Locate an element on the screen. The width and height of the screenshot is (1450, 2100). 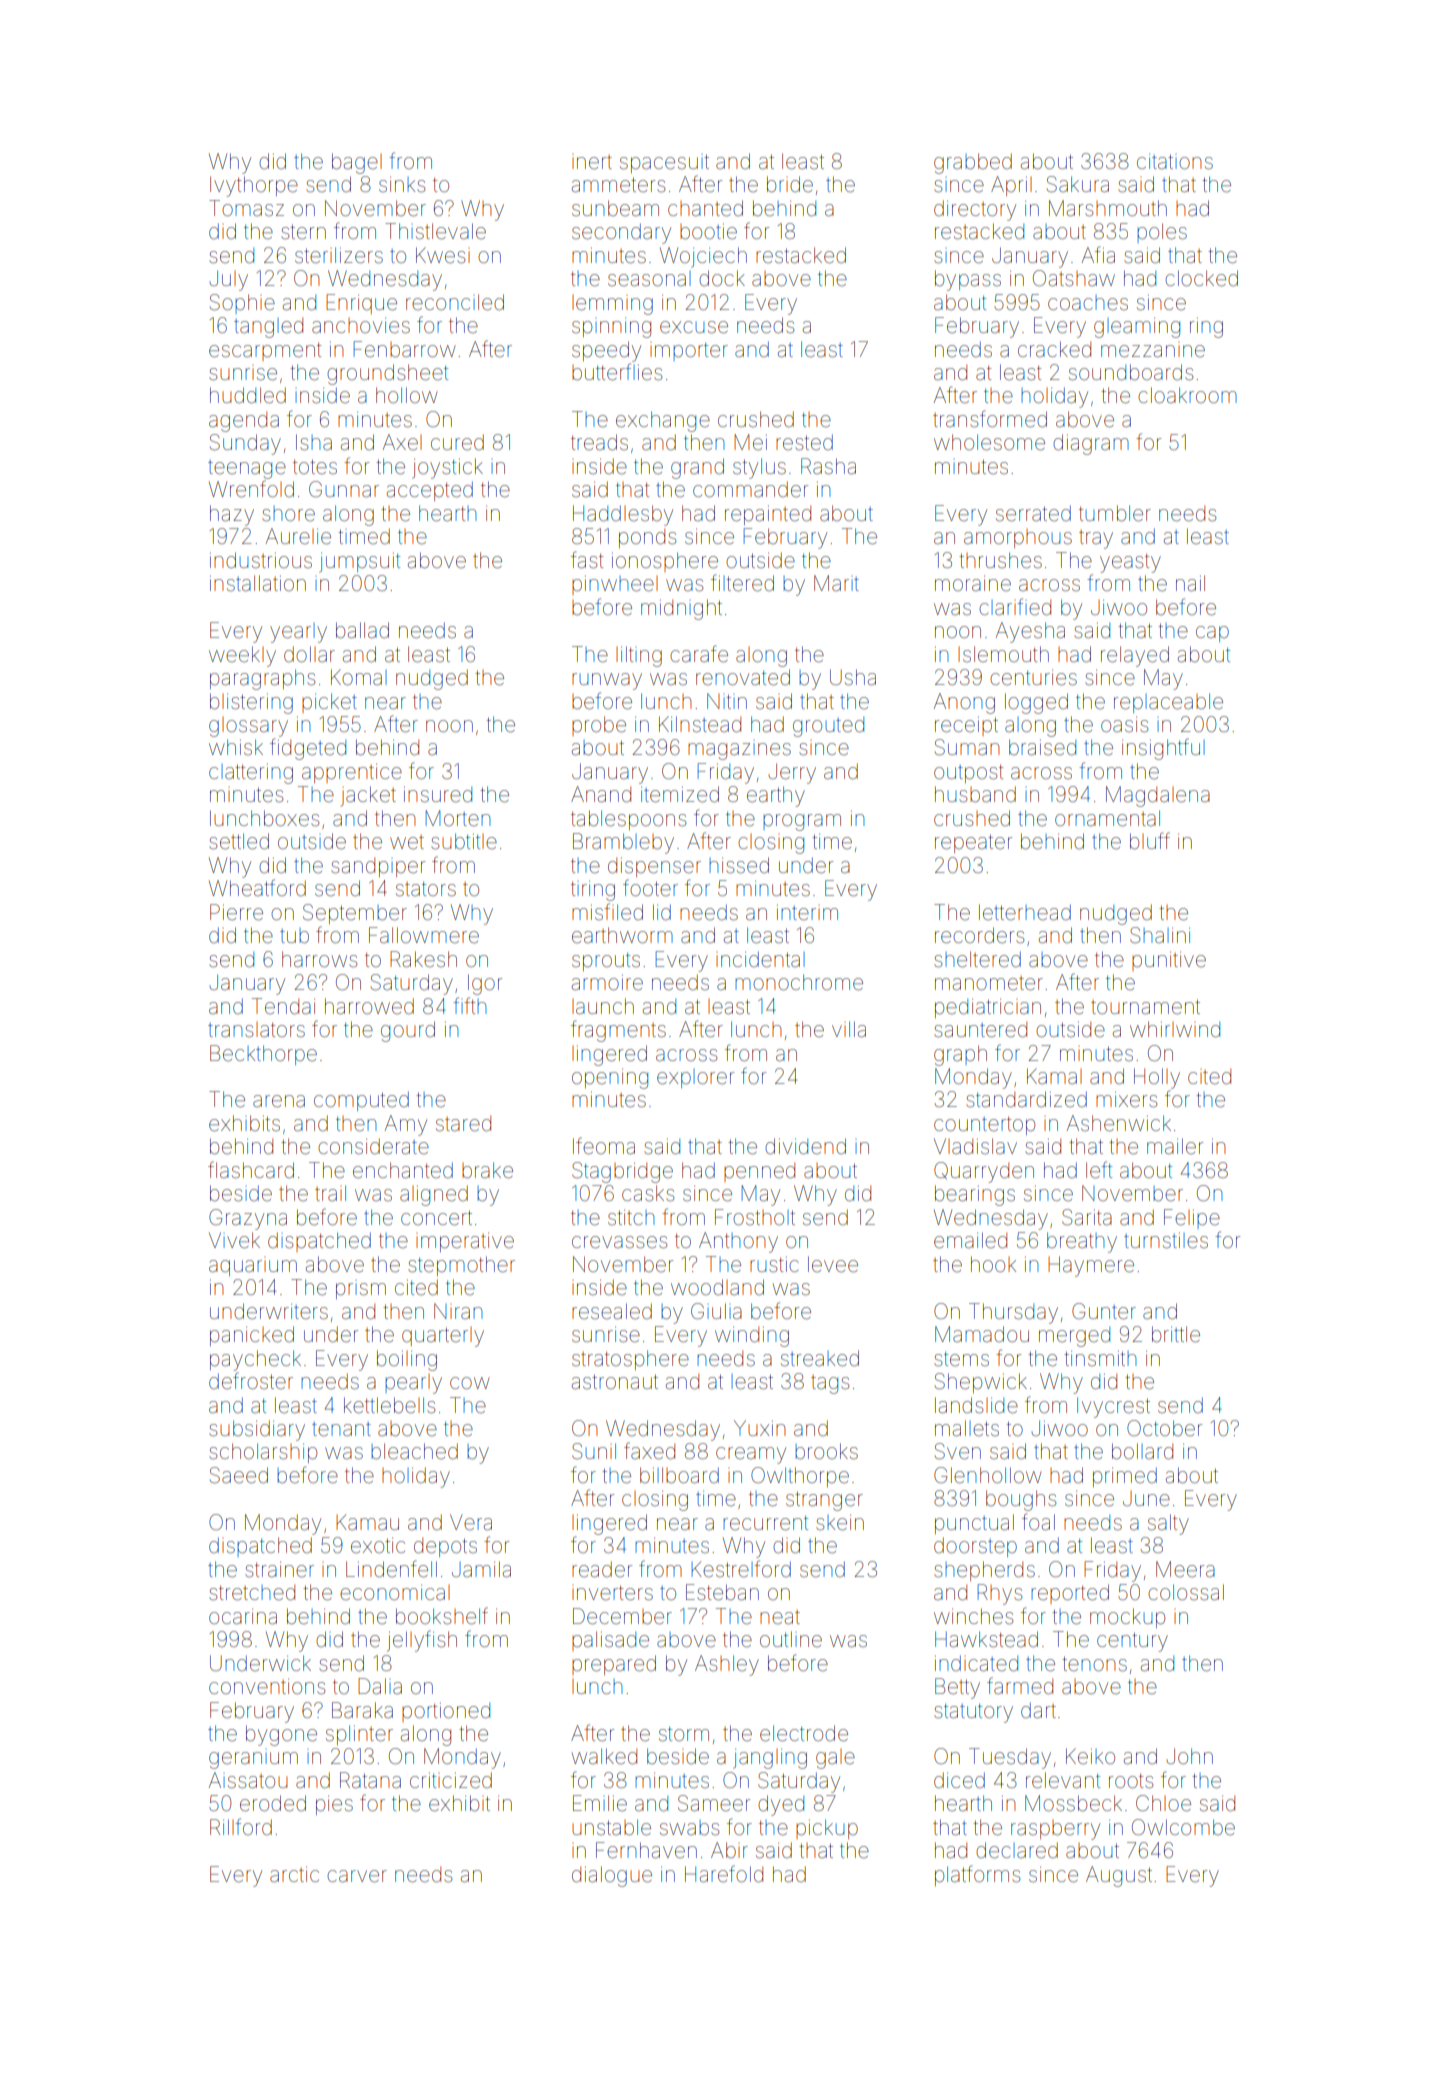
pickup is located at coordinates (827, 1829).
